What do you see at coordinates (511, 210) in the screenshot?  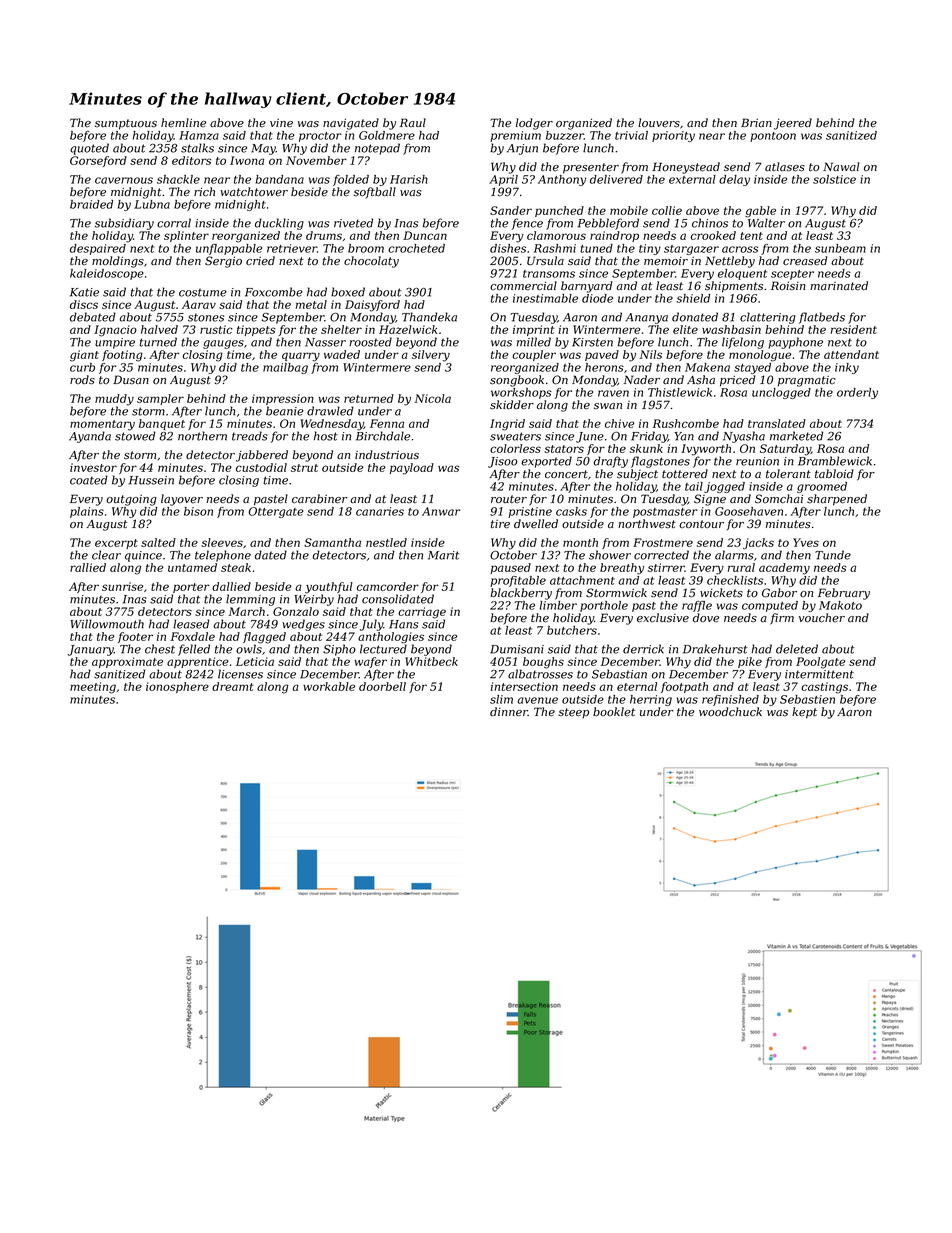 I see `Sander` at bounding box center [511, 210].
